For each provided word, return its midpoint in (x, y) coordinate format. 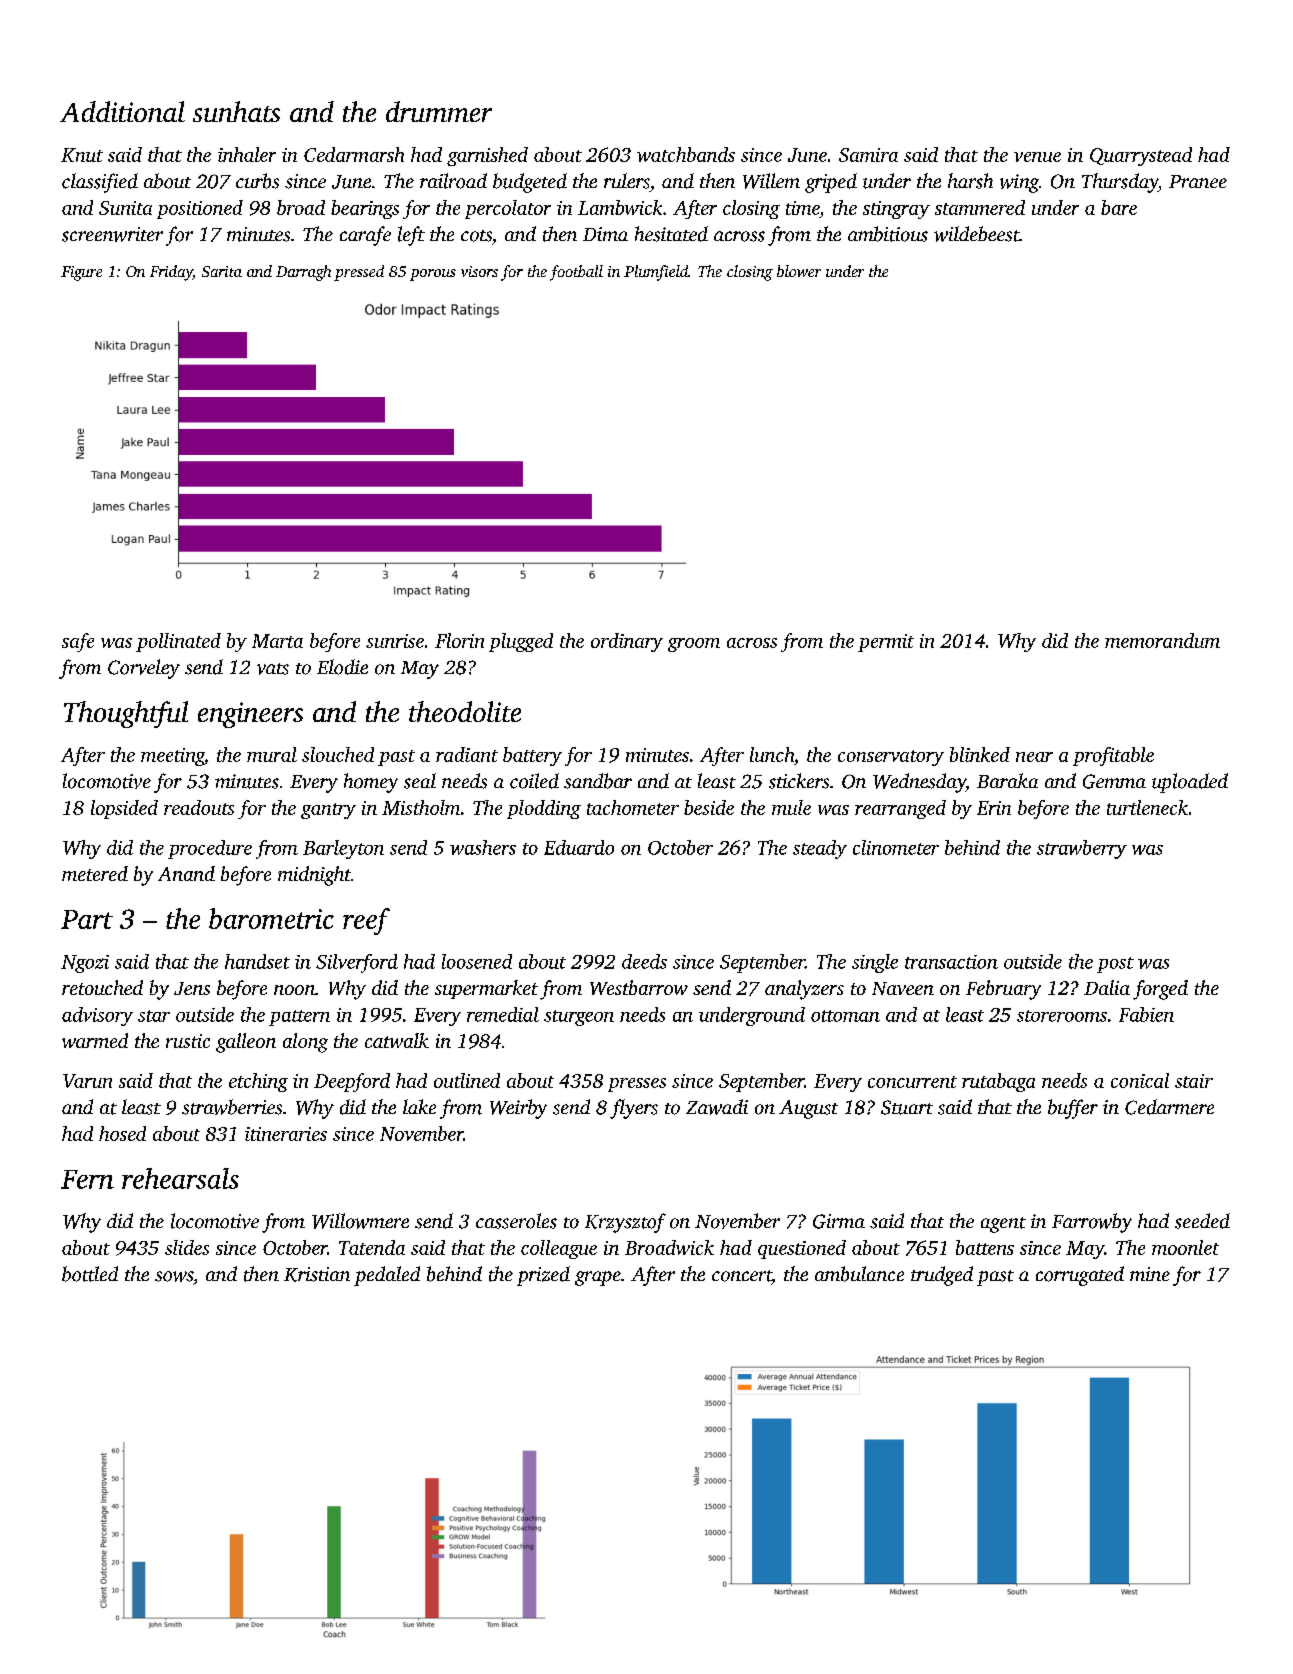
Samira (868, 155)
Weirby (518, 1109)
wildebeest (976, 234)
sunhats (236, 111)
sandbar (598, 781)
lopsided (124, 809)
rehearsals (180, 1178)
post (1115, 965)
